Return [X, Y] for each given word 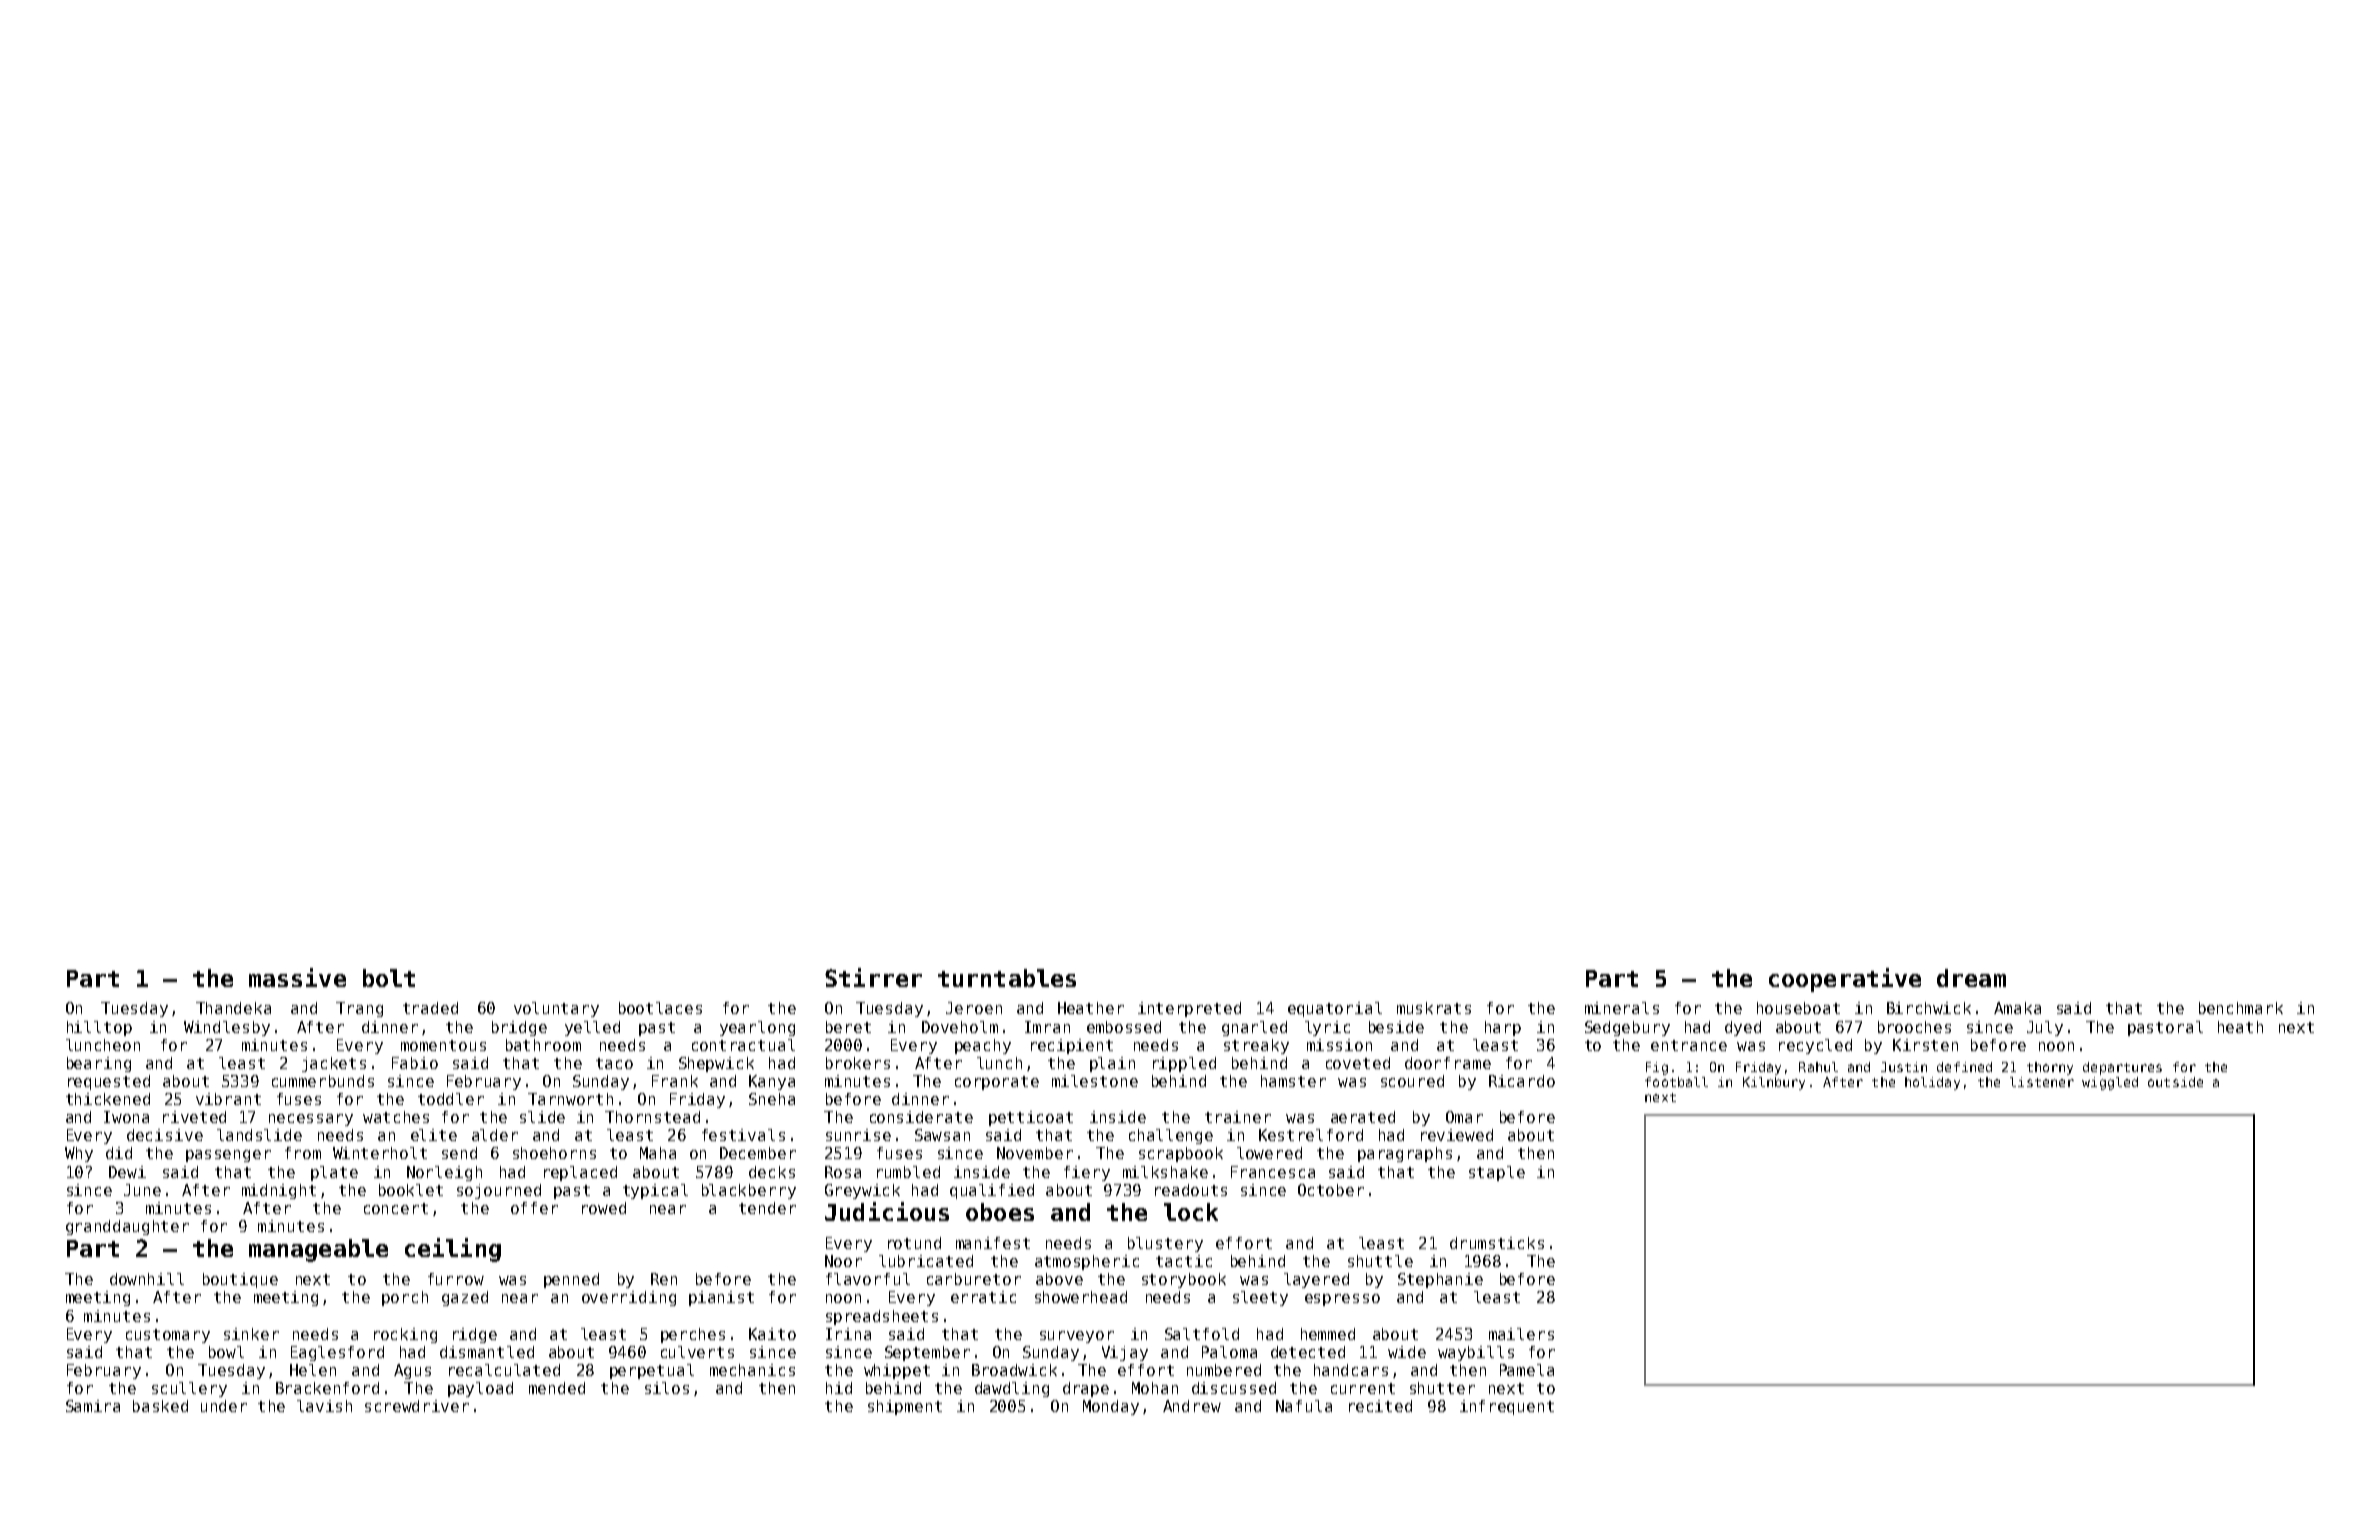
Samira [93, 1406]
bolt [389, 978]
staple [1497, 1173]
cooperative [1845, 980]
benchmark [2241, 1008]
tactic [1184, 1261]
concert [396, 1208]
